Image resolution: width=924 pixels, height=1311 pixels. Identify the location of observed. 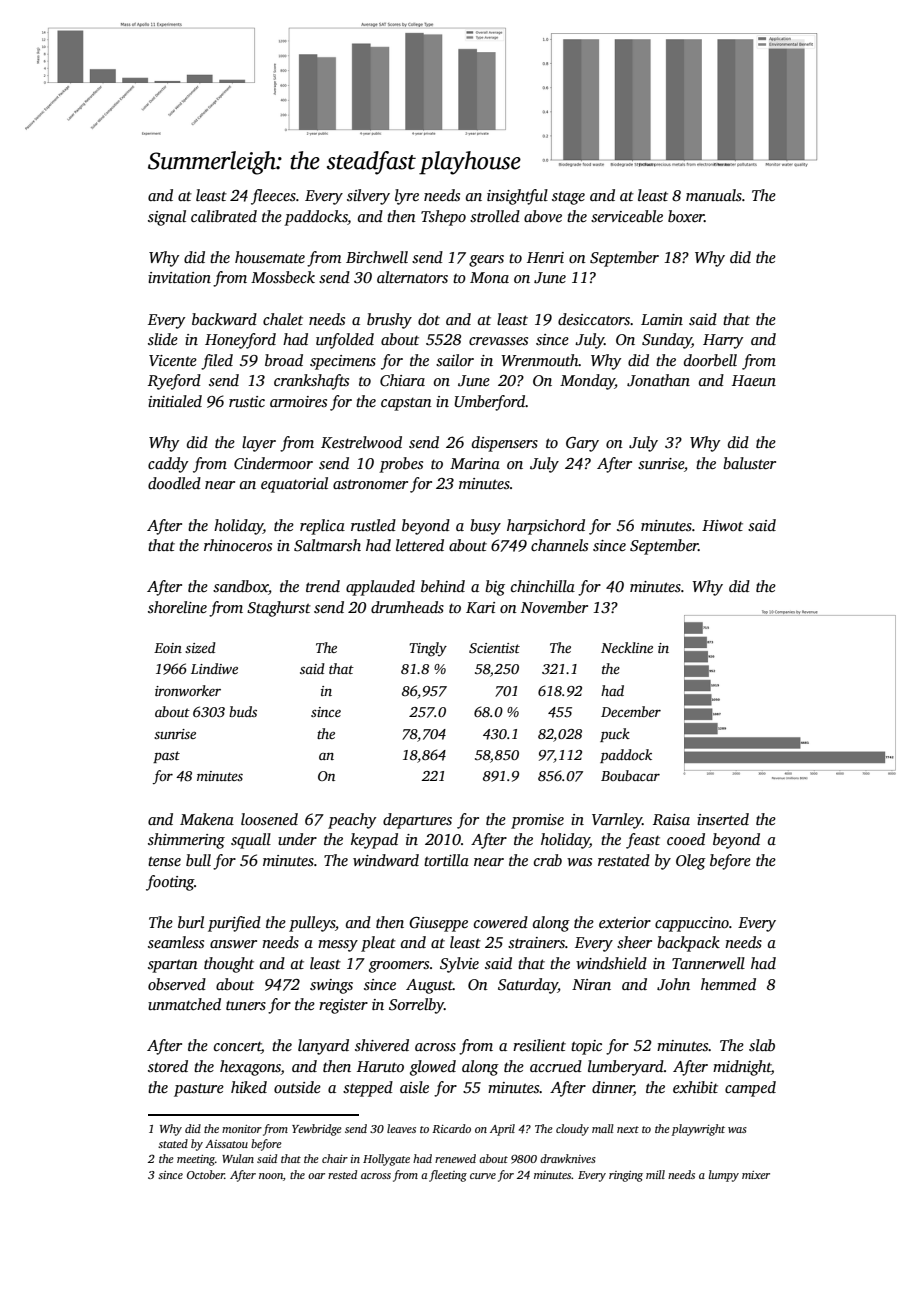
(177, 984).
